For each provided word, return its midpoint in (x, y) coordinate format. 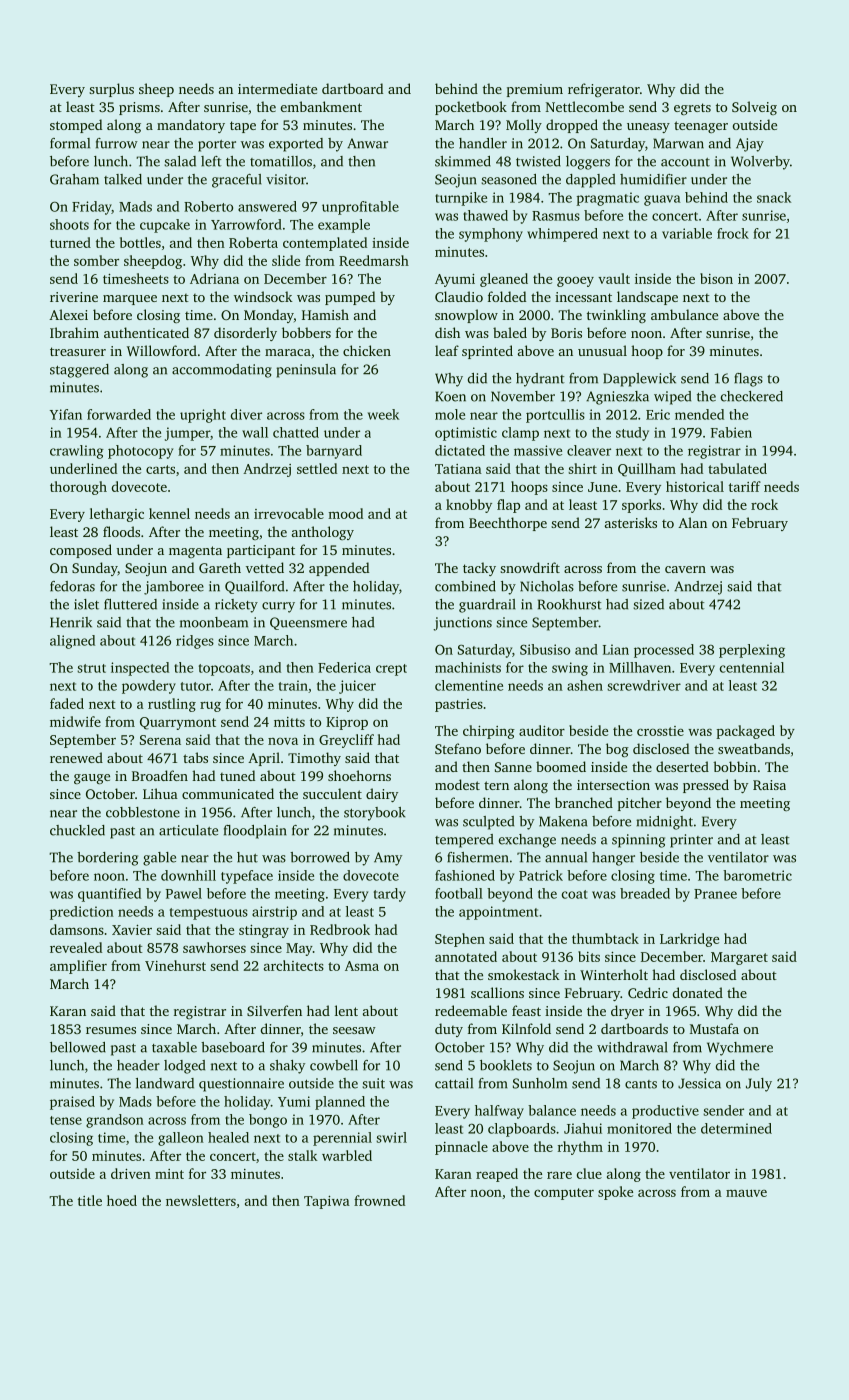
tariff (745, 486)
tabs (195, 757)
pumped (350, 298)
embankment (321, 106)
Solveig (754, 108)
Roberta (253, 242)
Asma (362, 966)
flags (748, 380)
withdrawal (632, 1047)
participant (261, 551)
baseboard (233, 1047)
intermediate (277, 88)
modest (457, 784)
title (90, 1200)
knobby (469, 506)
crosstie (660, 731)
